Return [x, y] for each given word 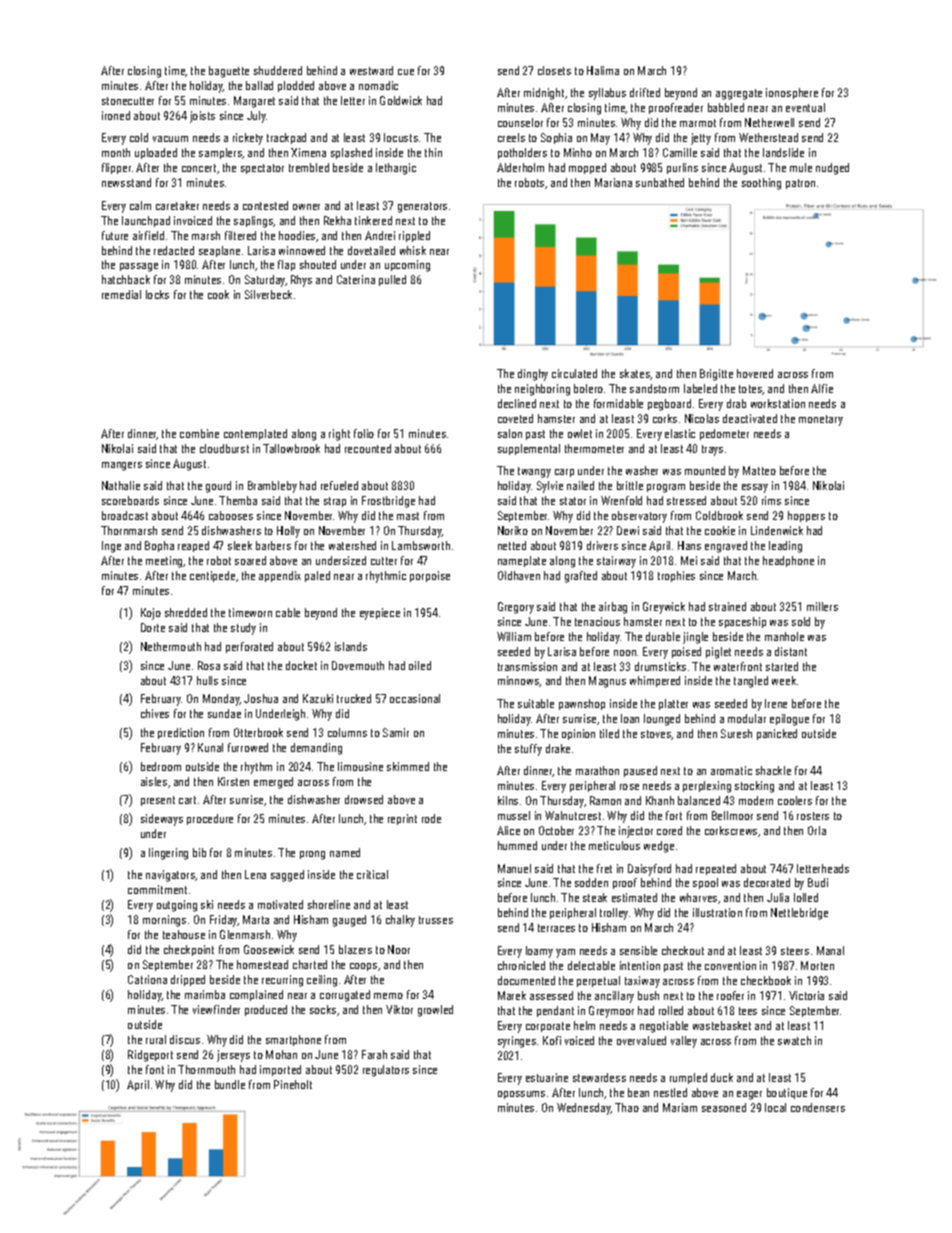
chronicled [521, 965]
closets [554, 70]
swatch [794, 1040]
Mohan [281, 1054]
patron [800, 184]
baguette [229, 72]
